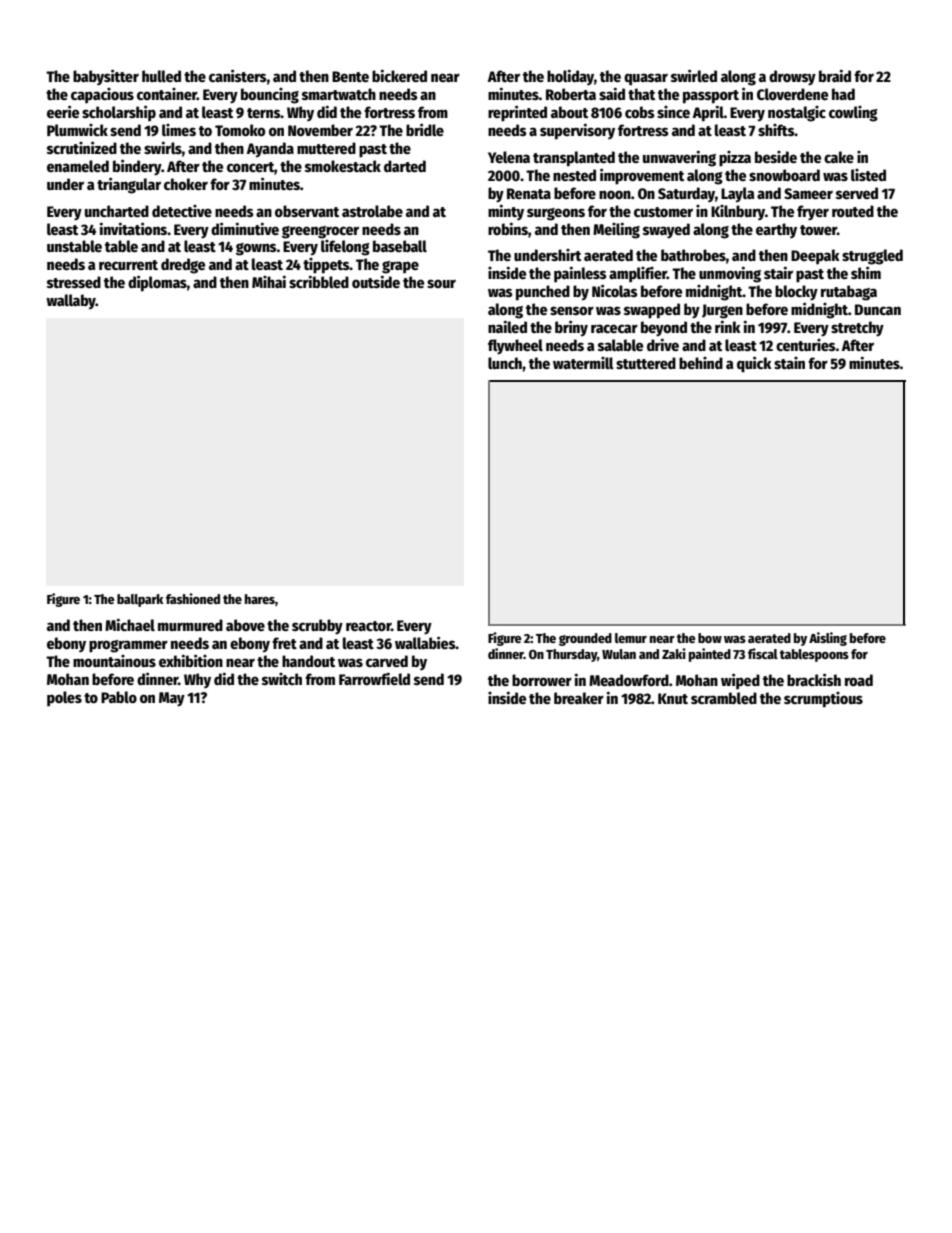 This page has width=952, height=1233. I want to click on listed, so click(868, 175).
